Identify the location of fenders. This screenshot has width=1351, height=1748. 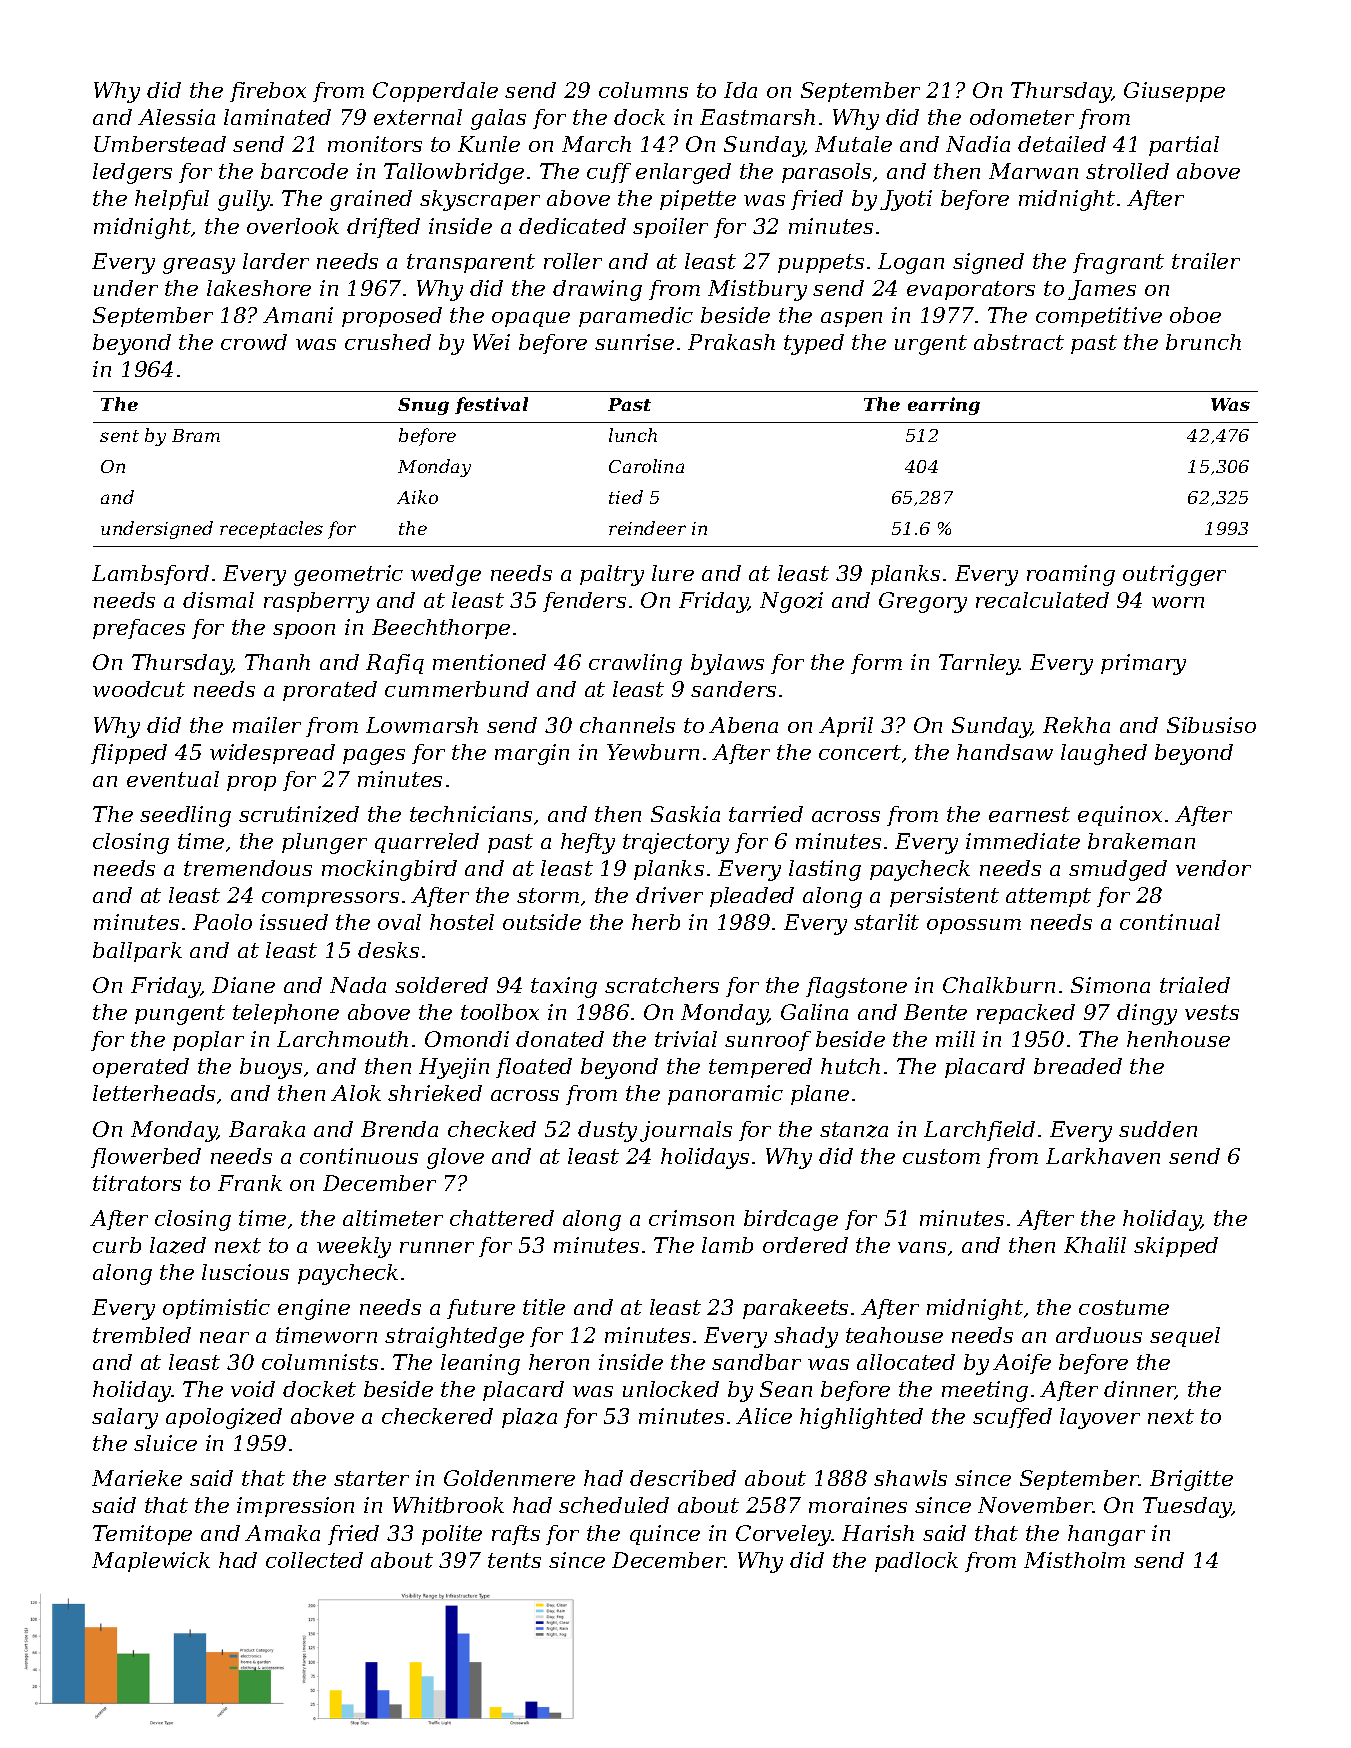
(584, 602).
